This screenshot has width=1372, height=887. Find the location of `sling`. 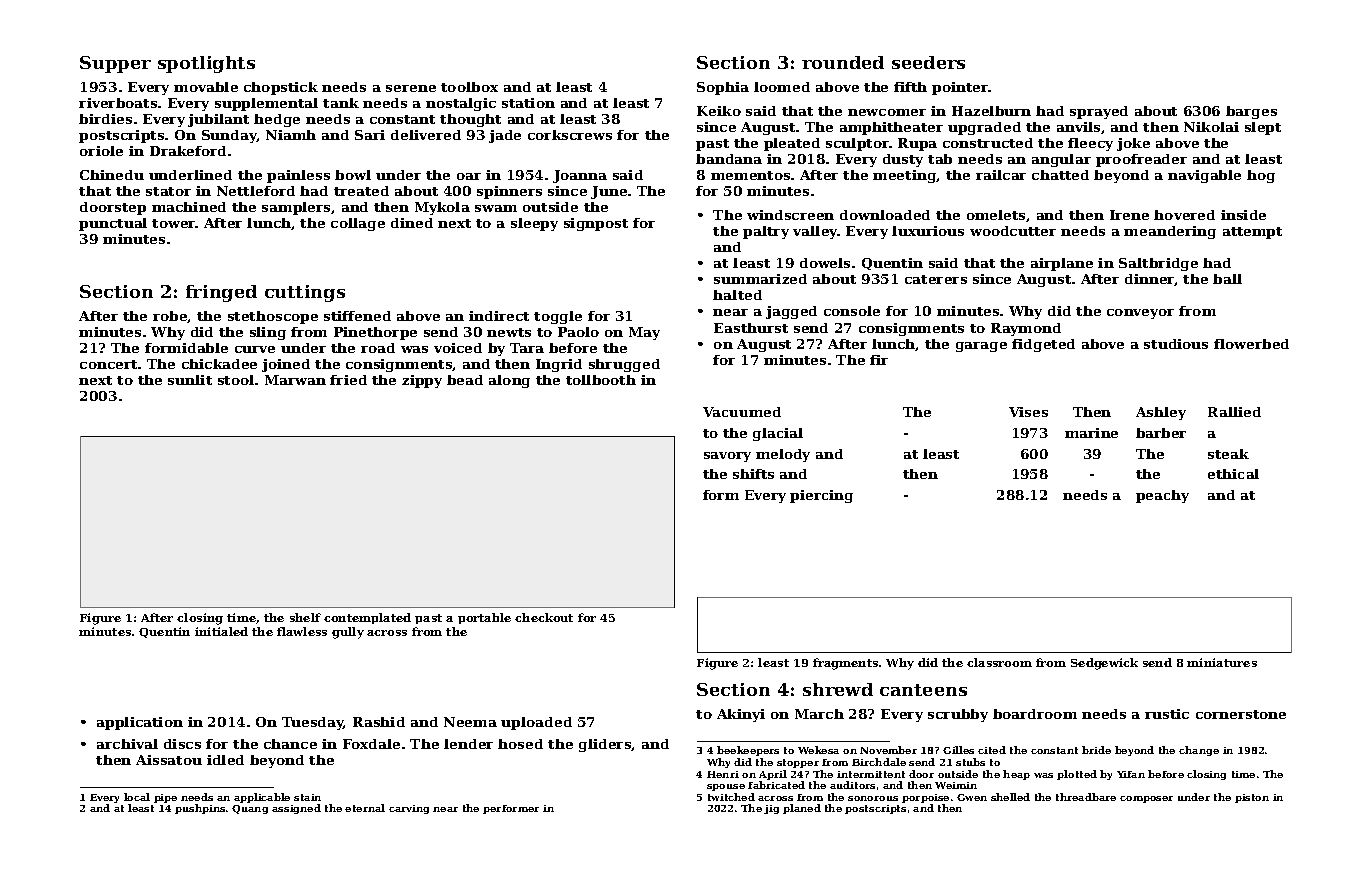

sling is located at coordinates (268, 333).
